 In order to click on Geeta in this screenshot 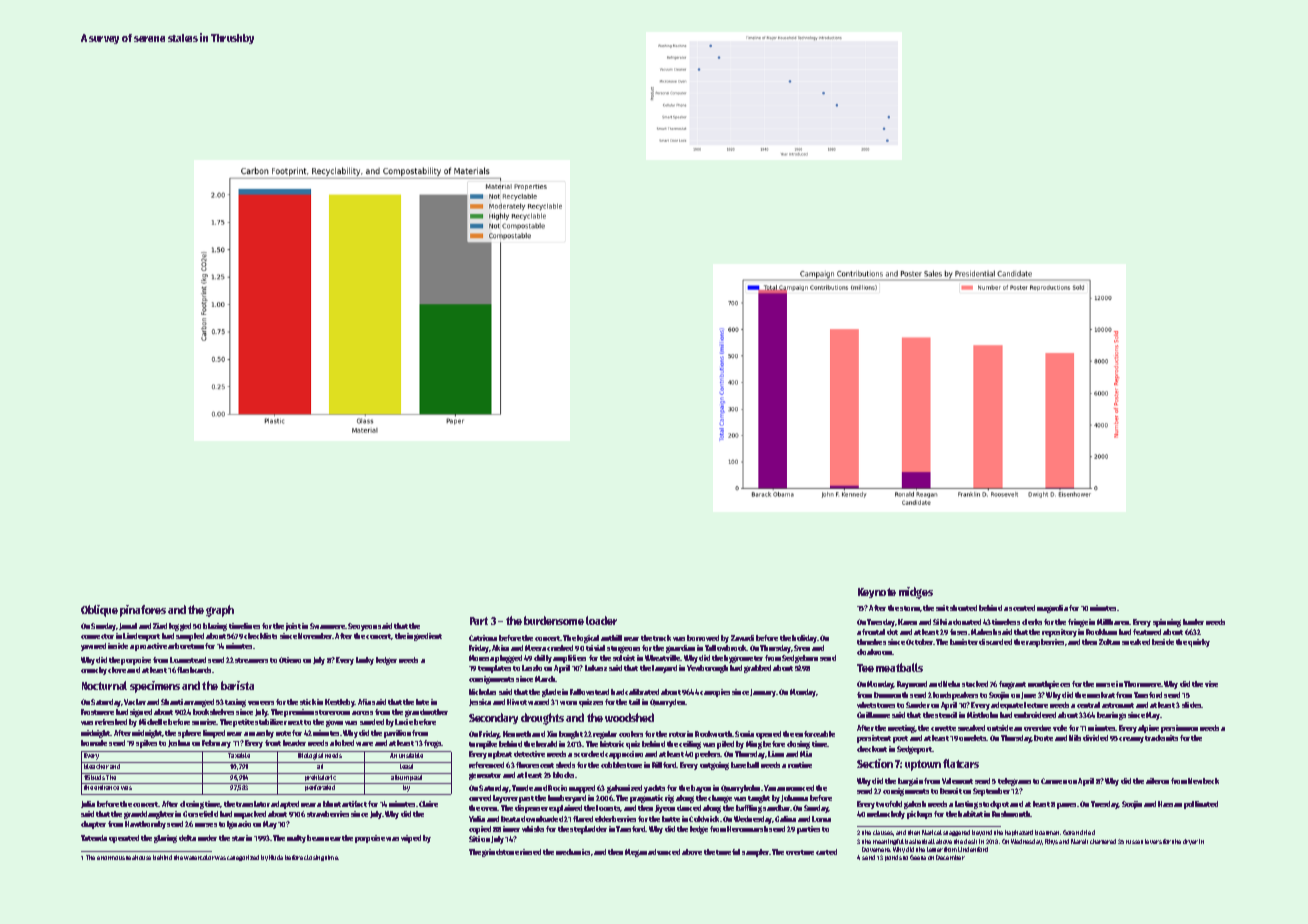, I will do `click(918, 857)`.
